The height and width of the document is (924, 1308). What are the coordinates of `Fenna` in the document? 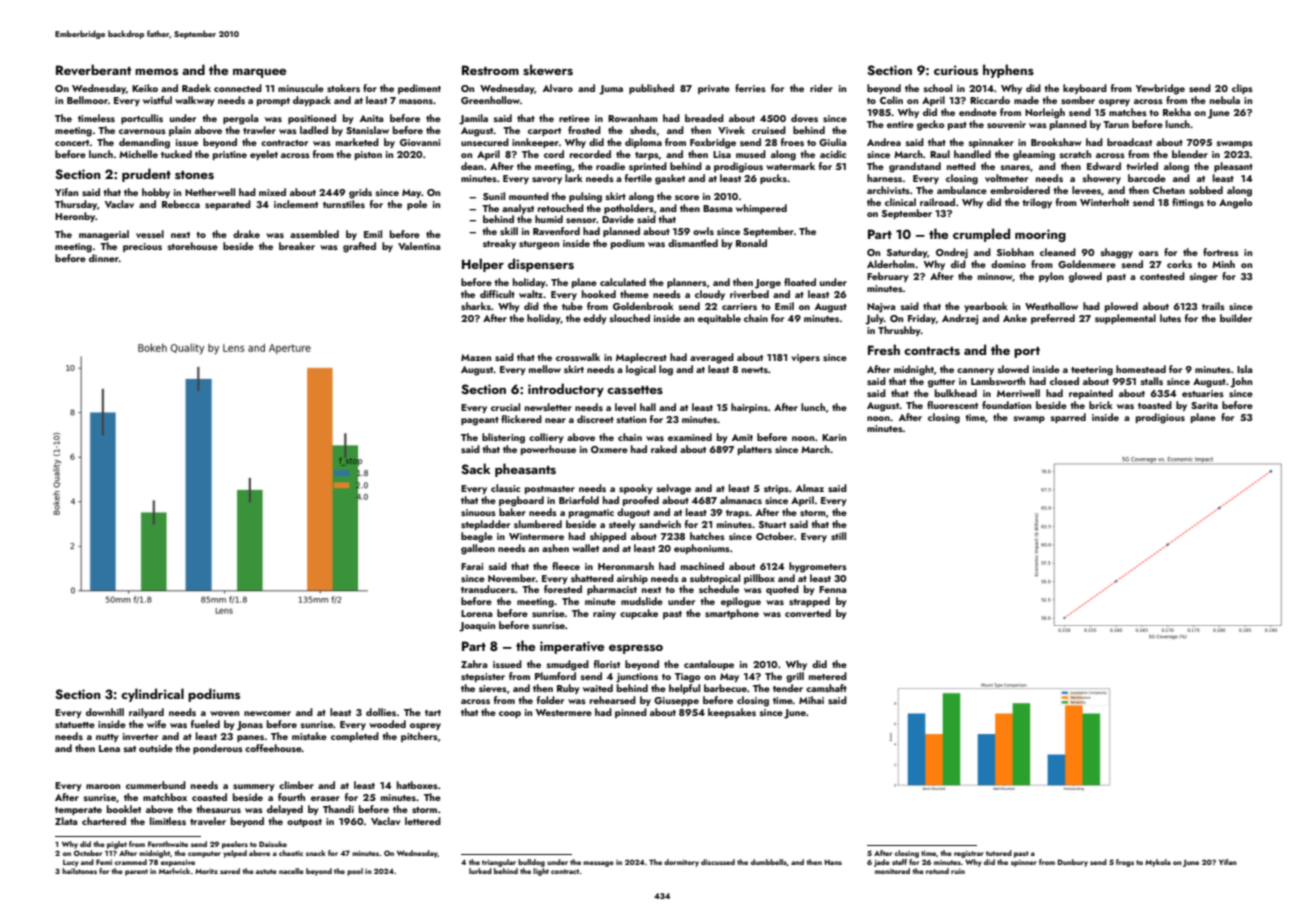 It's located at (832, 589).
